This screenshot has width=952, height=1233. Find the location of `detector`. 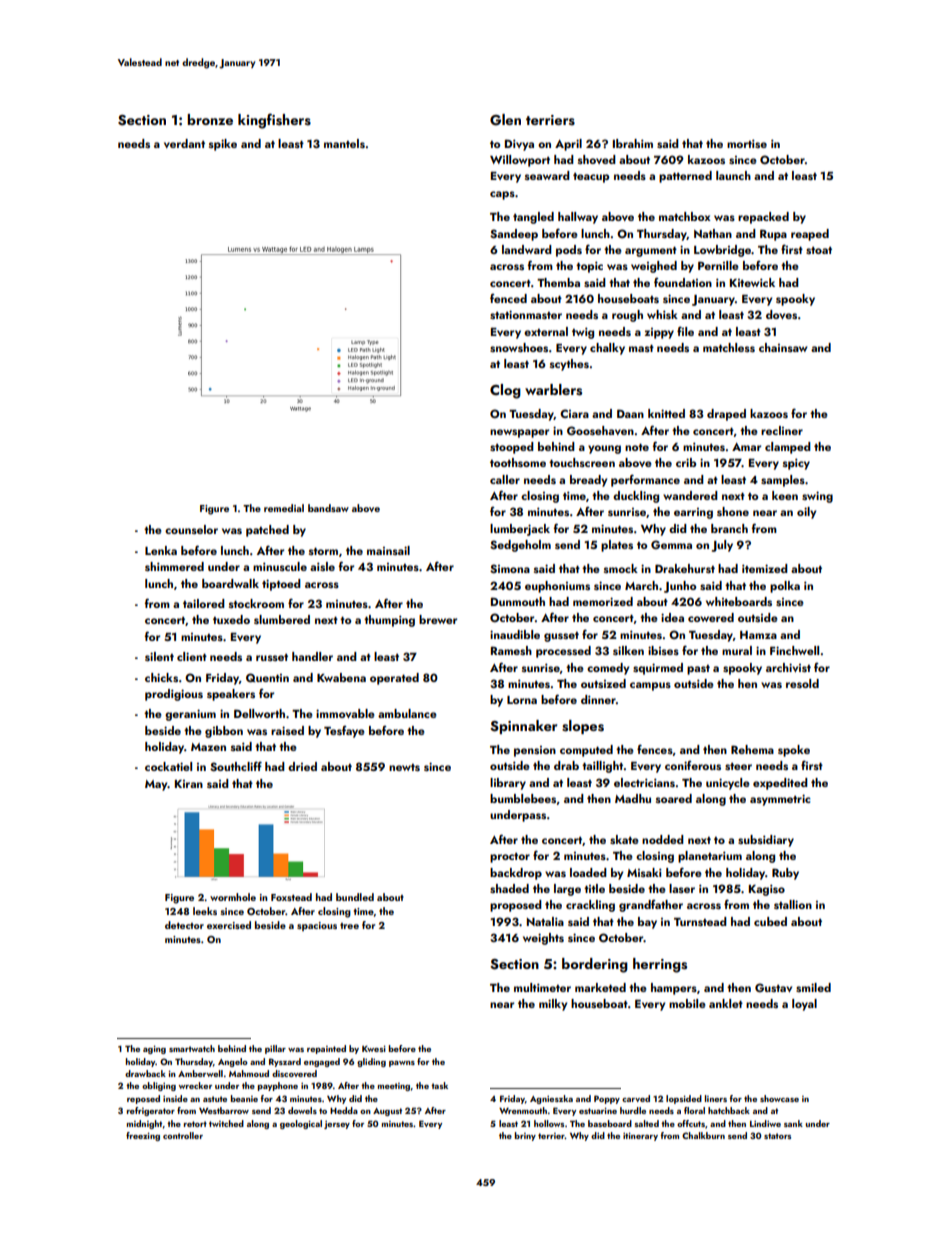

detector is located at coordinates (184, 925).
